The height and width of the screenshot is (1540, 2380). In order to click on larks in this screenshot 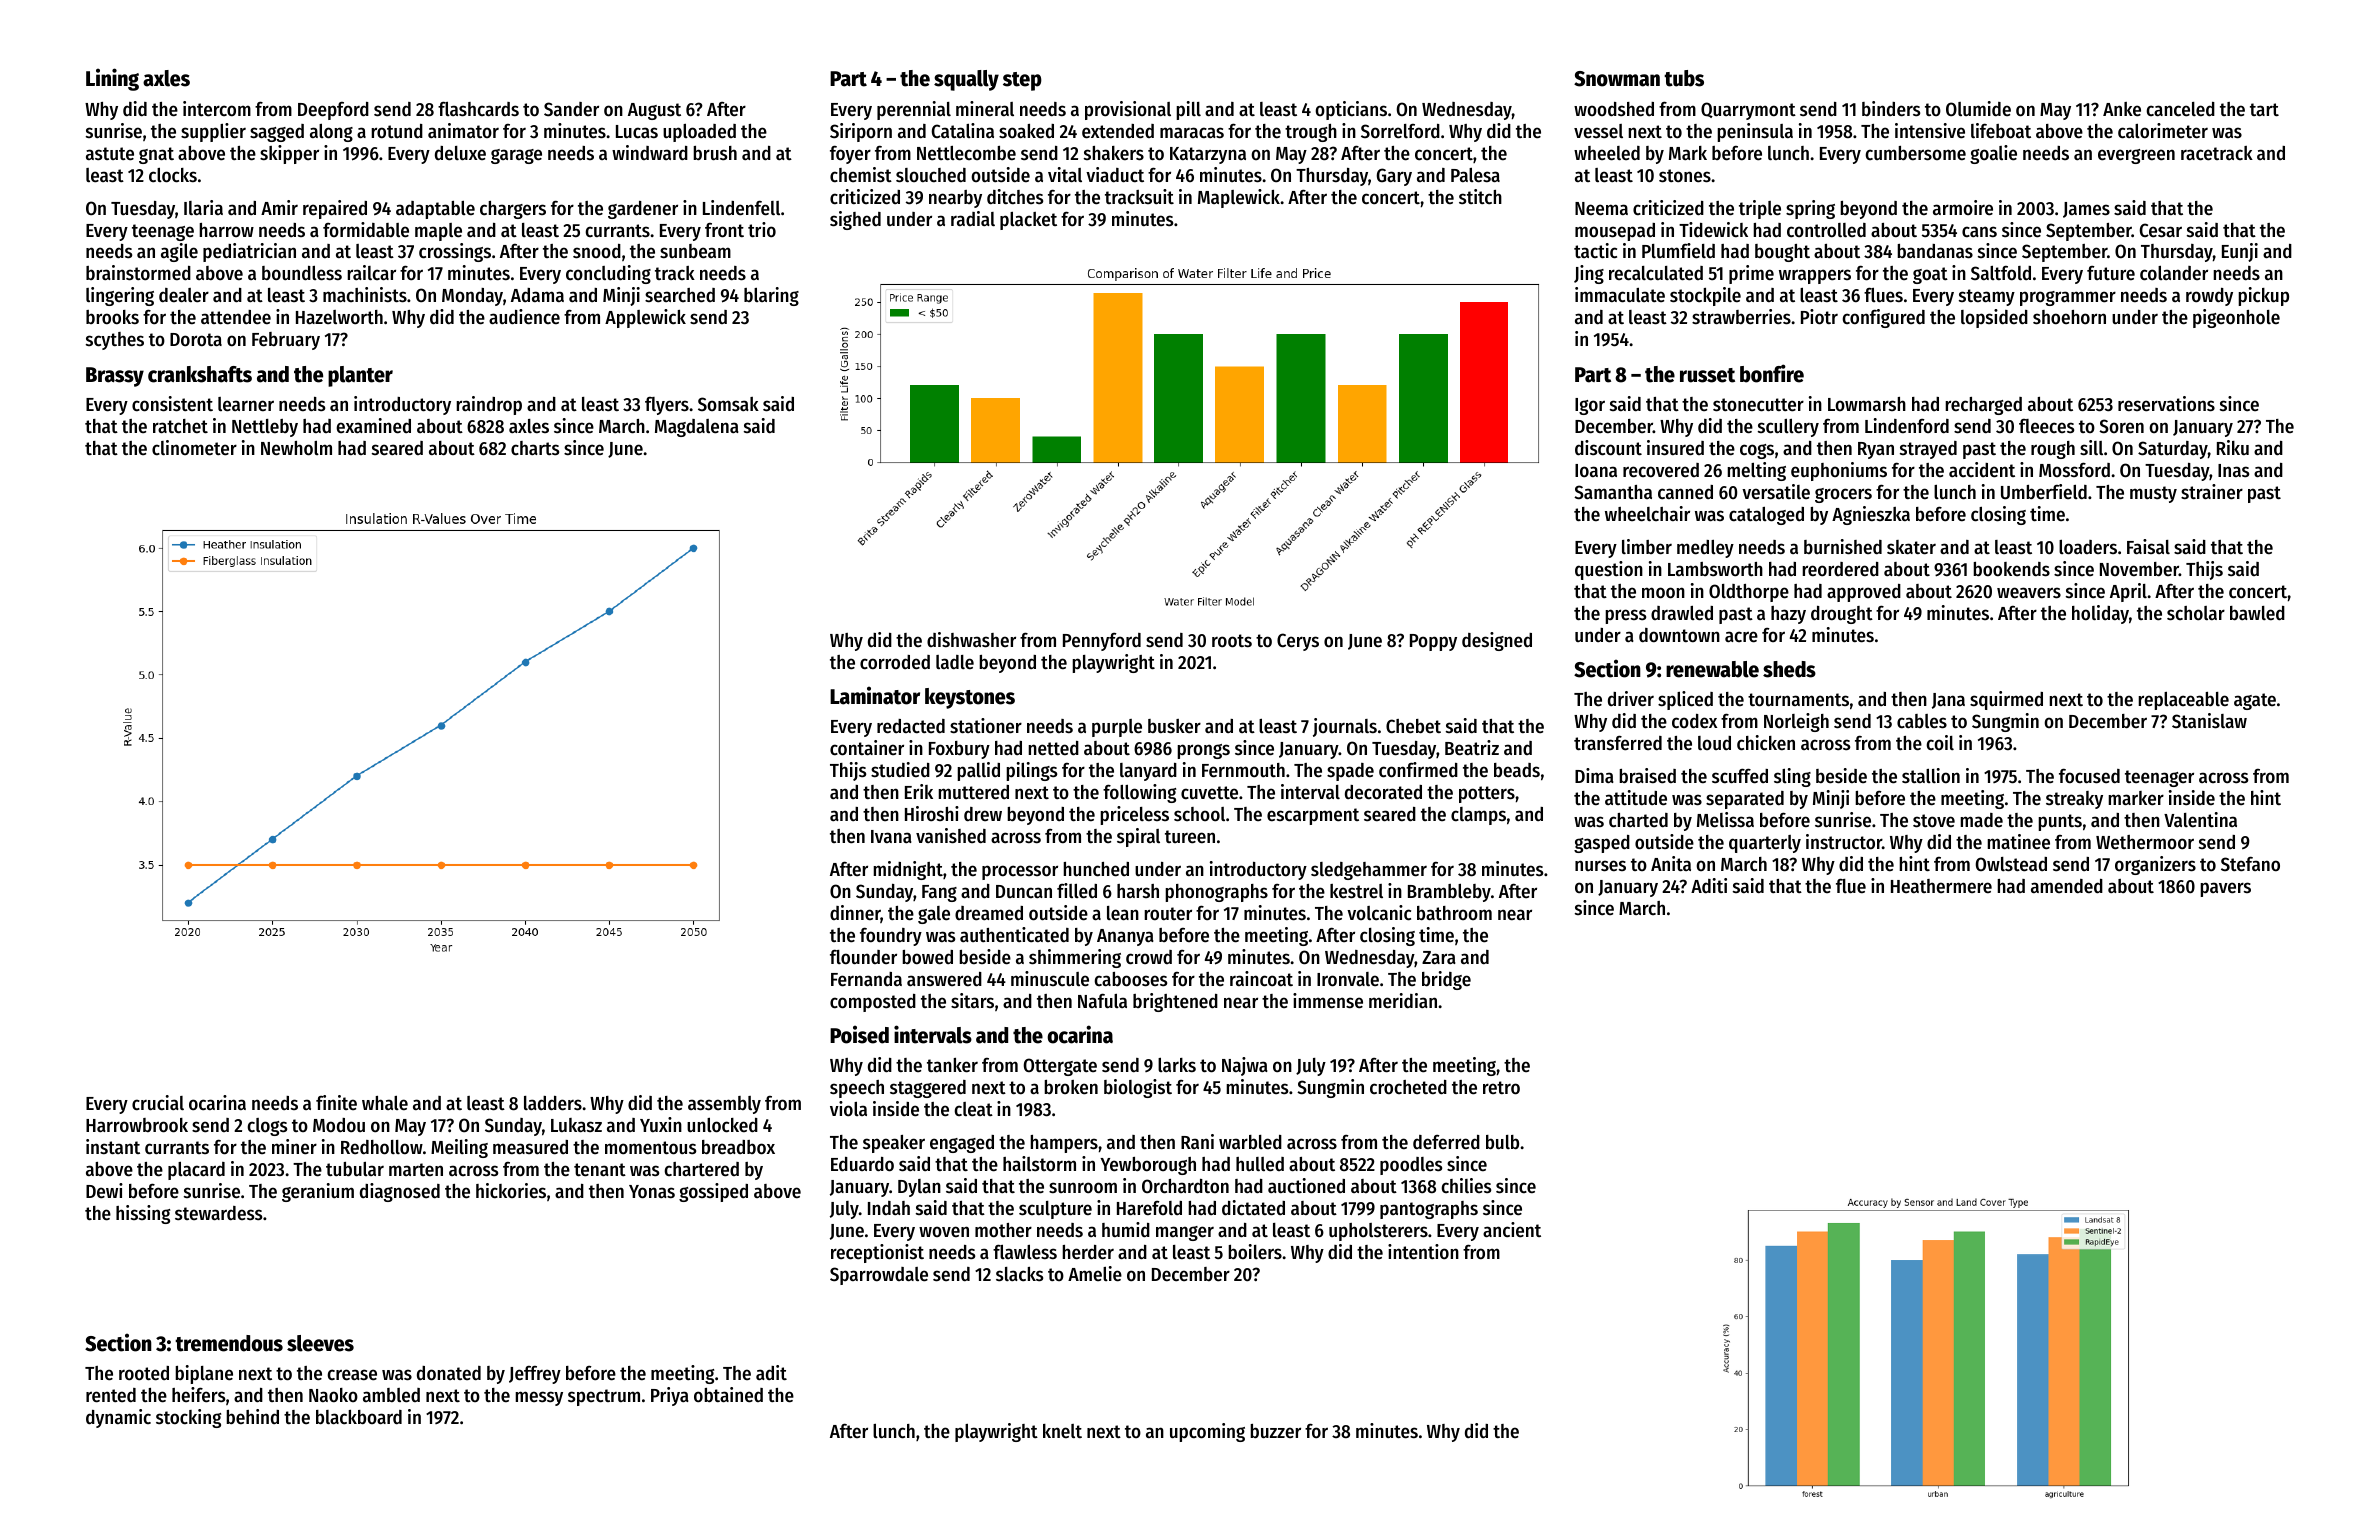, I will do `click(1177, 1065)`.
